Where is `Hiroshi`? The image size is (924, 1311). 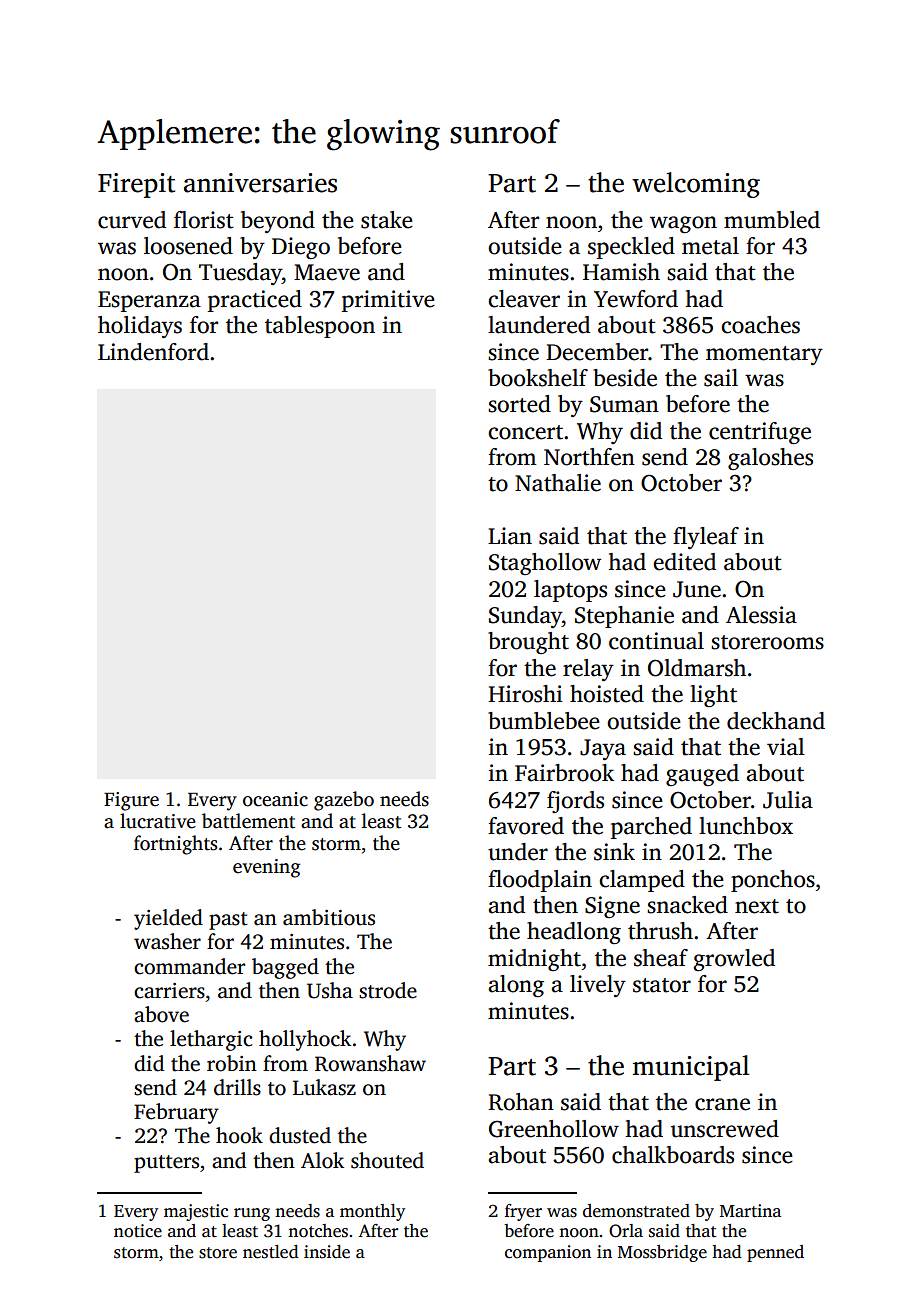 Hiroshi is located at coordinates (525, 694).
